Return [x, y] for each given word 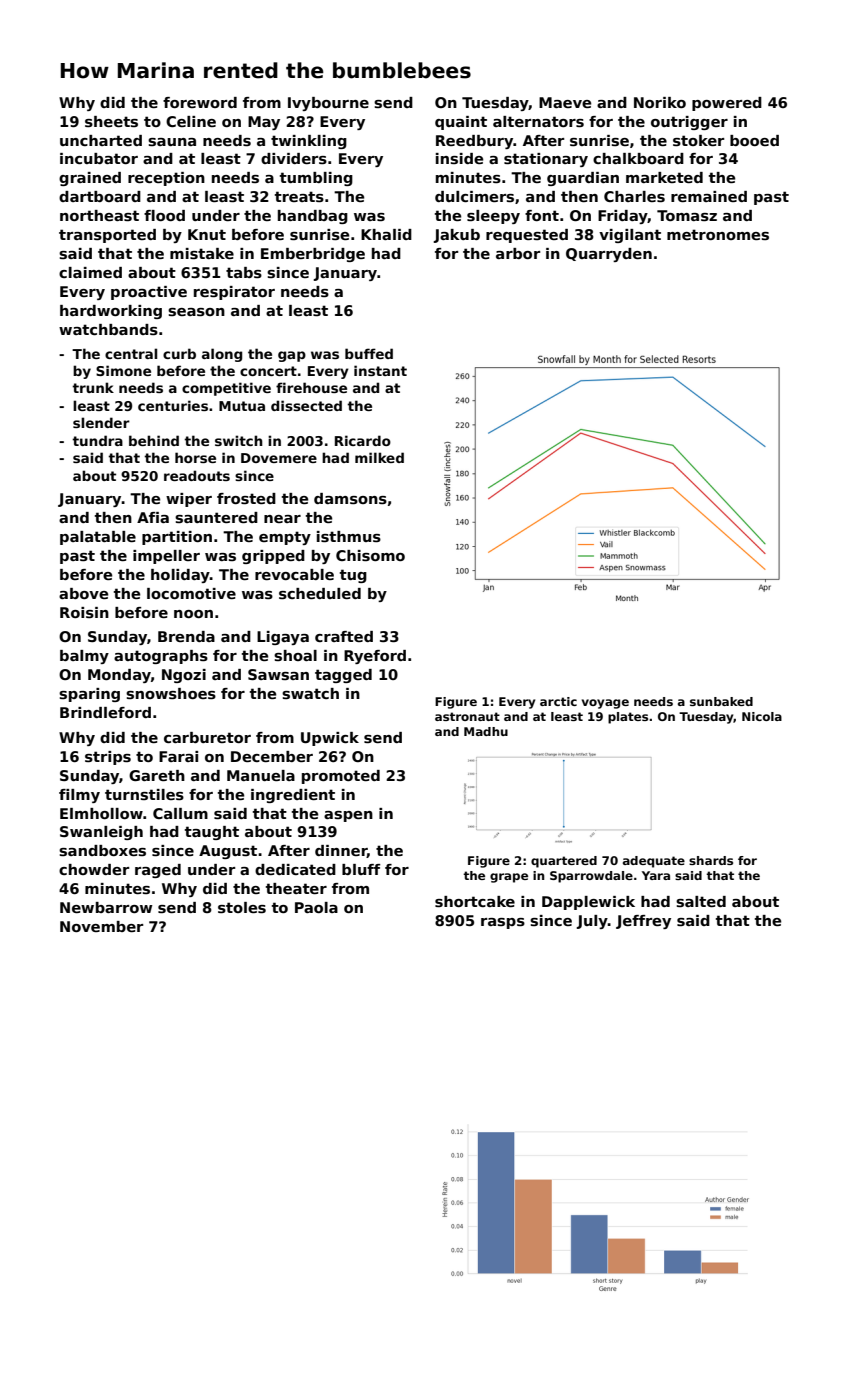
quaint [461, 123]
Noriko [660, 102]
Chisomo [370, 555]
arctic [558, 701]
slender [101, 422]
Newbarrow [106, 907]
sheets [111, 122]
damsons [350, 499]
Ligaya [283, 638]
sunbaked [721, 701]
